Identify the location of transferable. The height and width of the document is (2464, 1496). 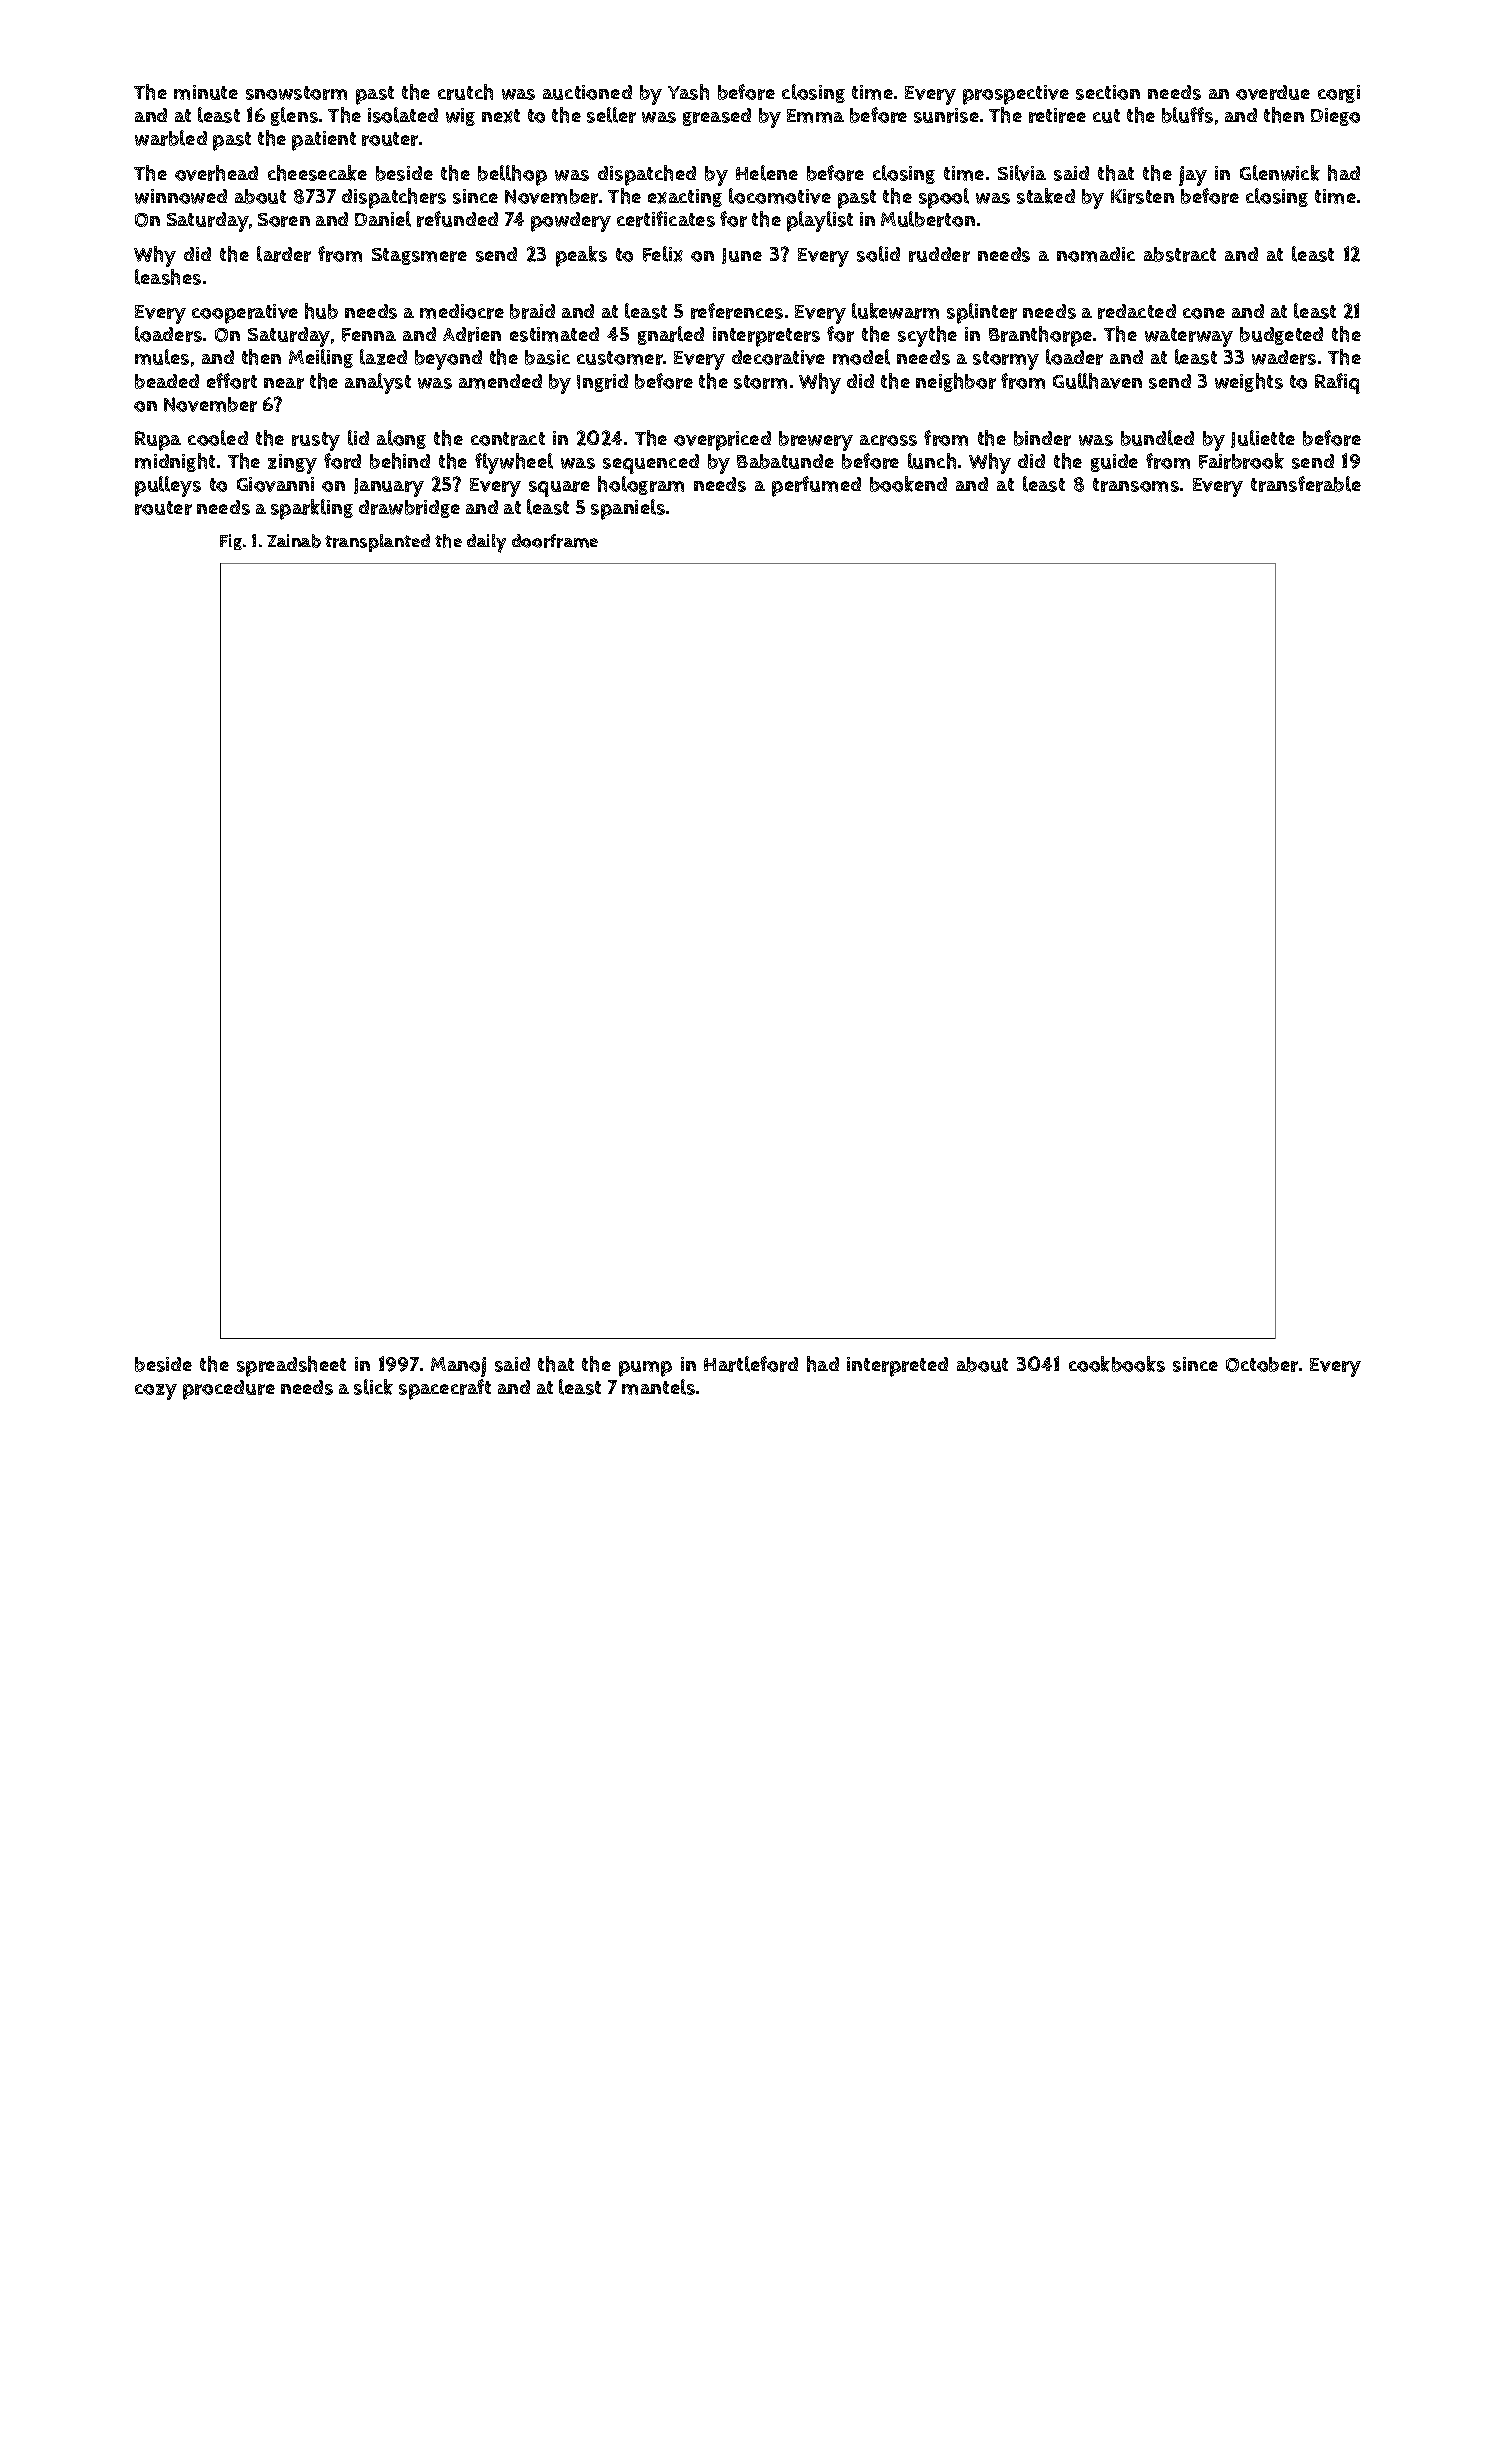
(1306, 484).
